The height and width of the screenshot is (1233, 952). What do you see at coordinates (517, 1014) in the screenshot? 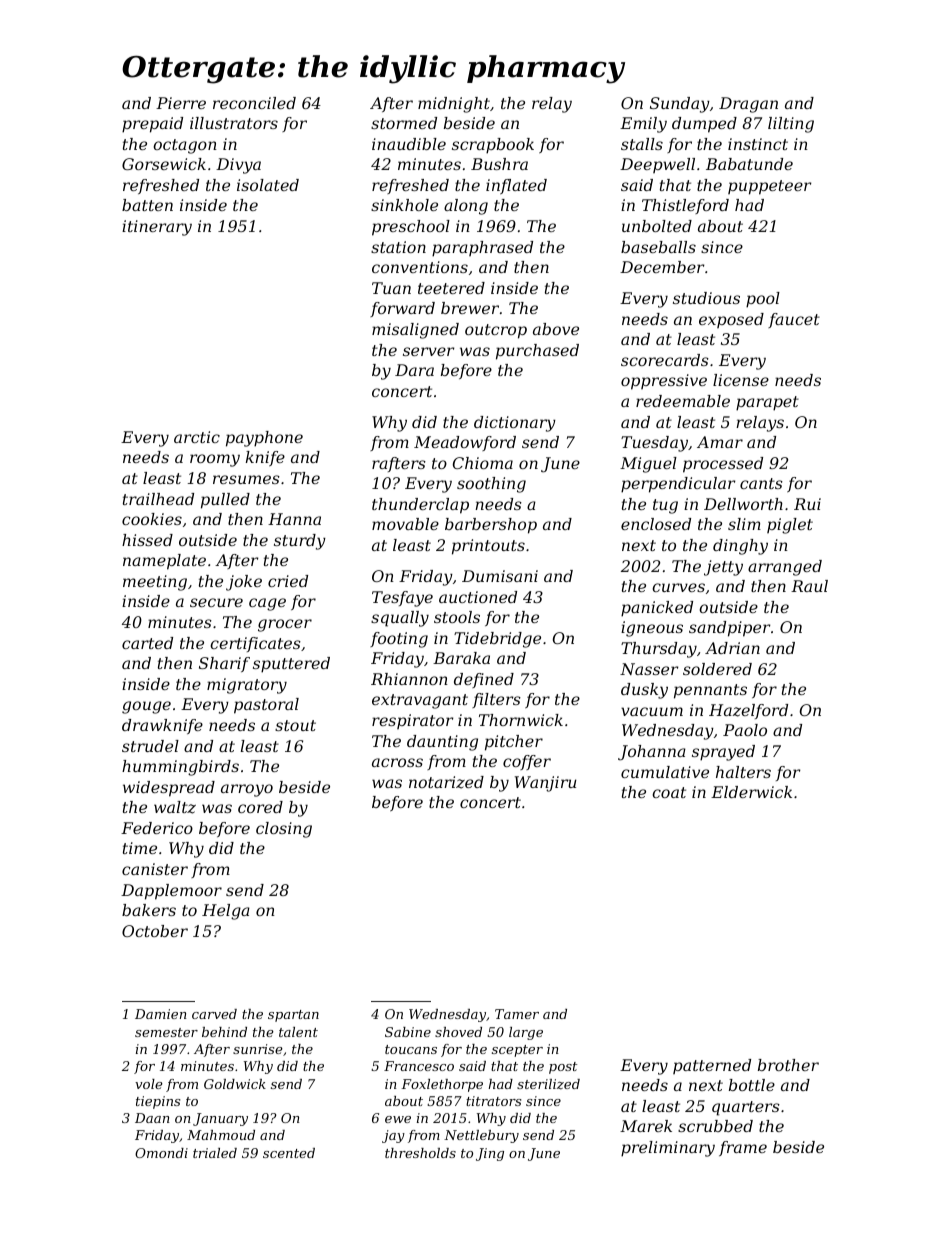
I see `Tamer` at bounding box center [517, 1014].
